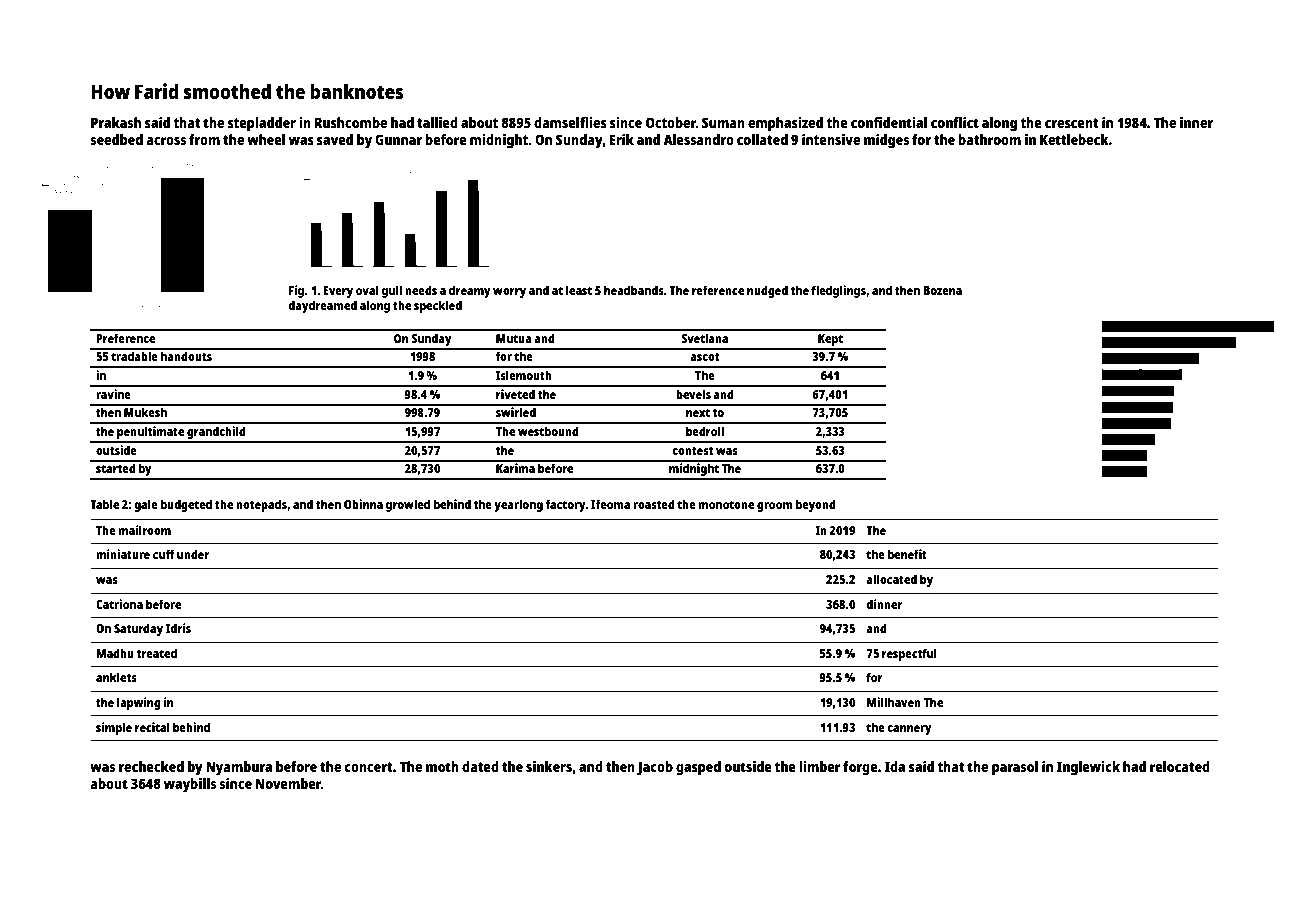  What do you see at coordinates (239, 768) in the document?
I see `Nyambura` at bounding box center [239, 768].
